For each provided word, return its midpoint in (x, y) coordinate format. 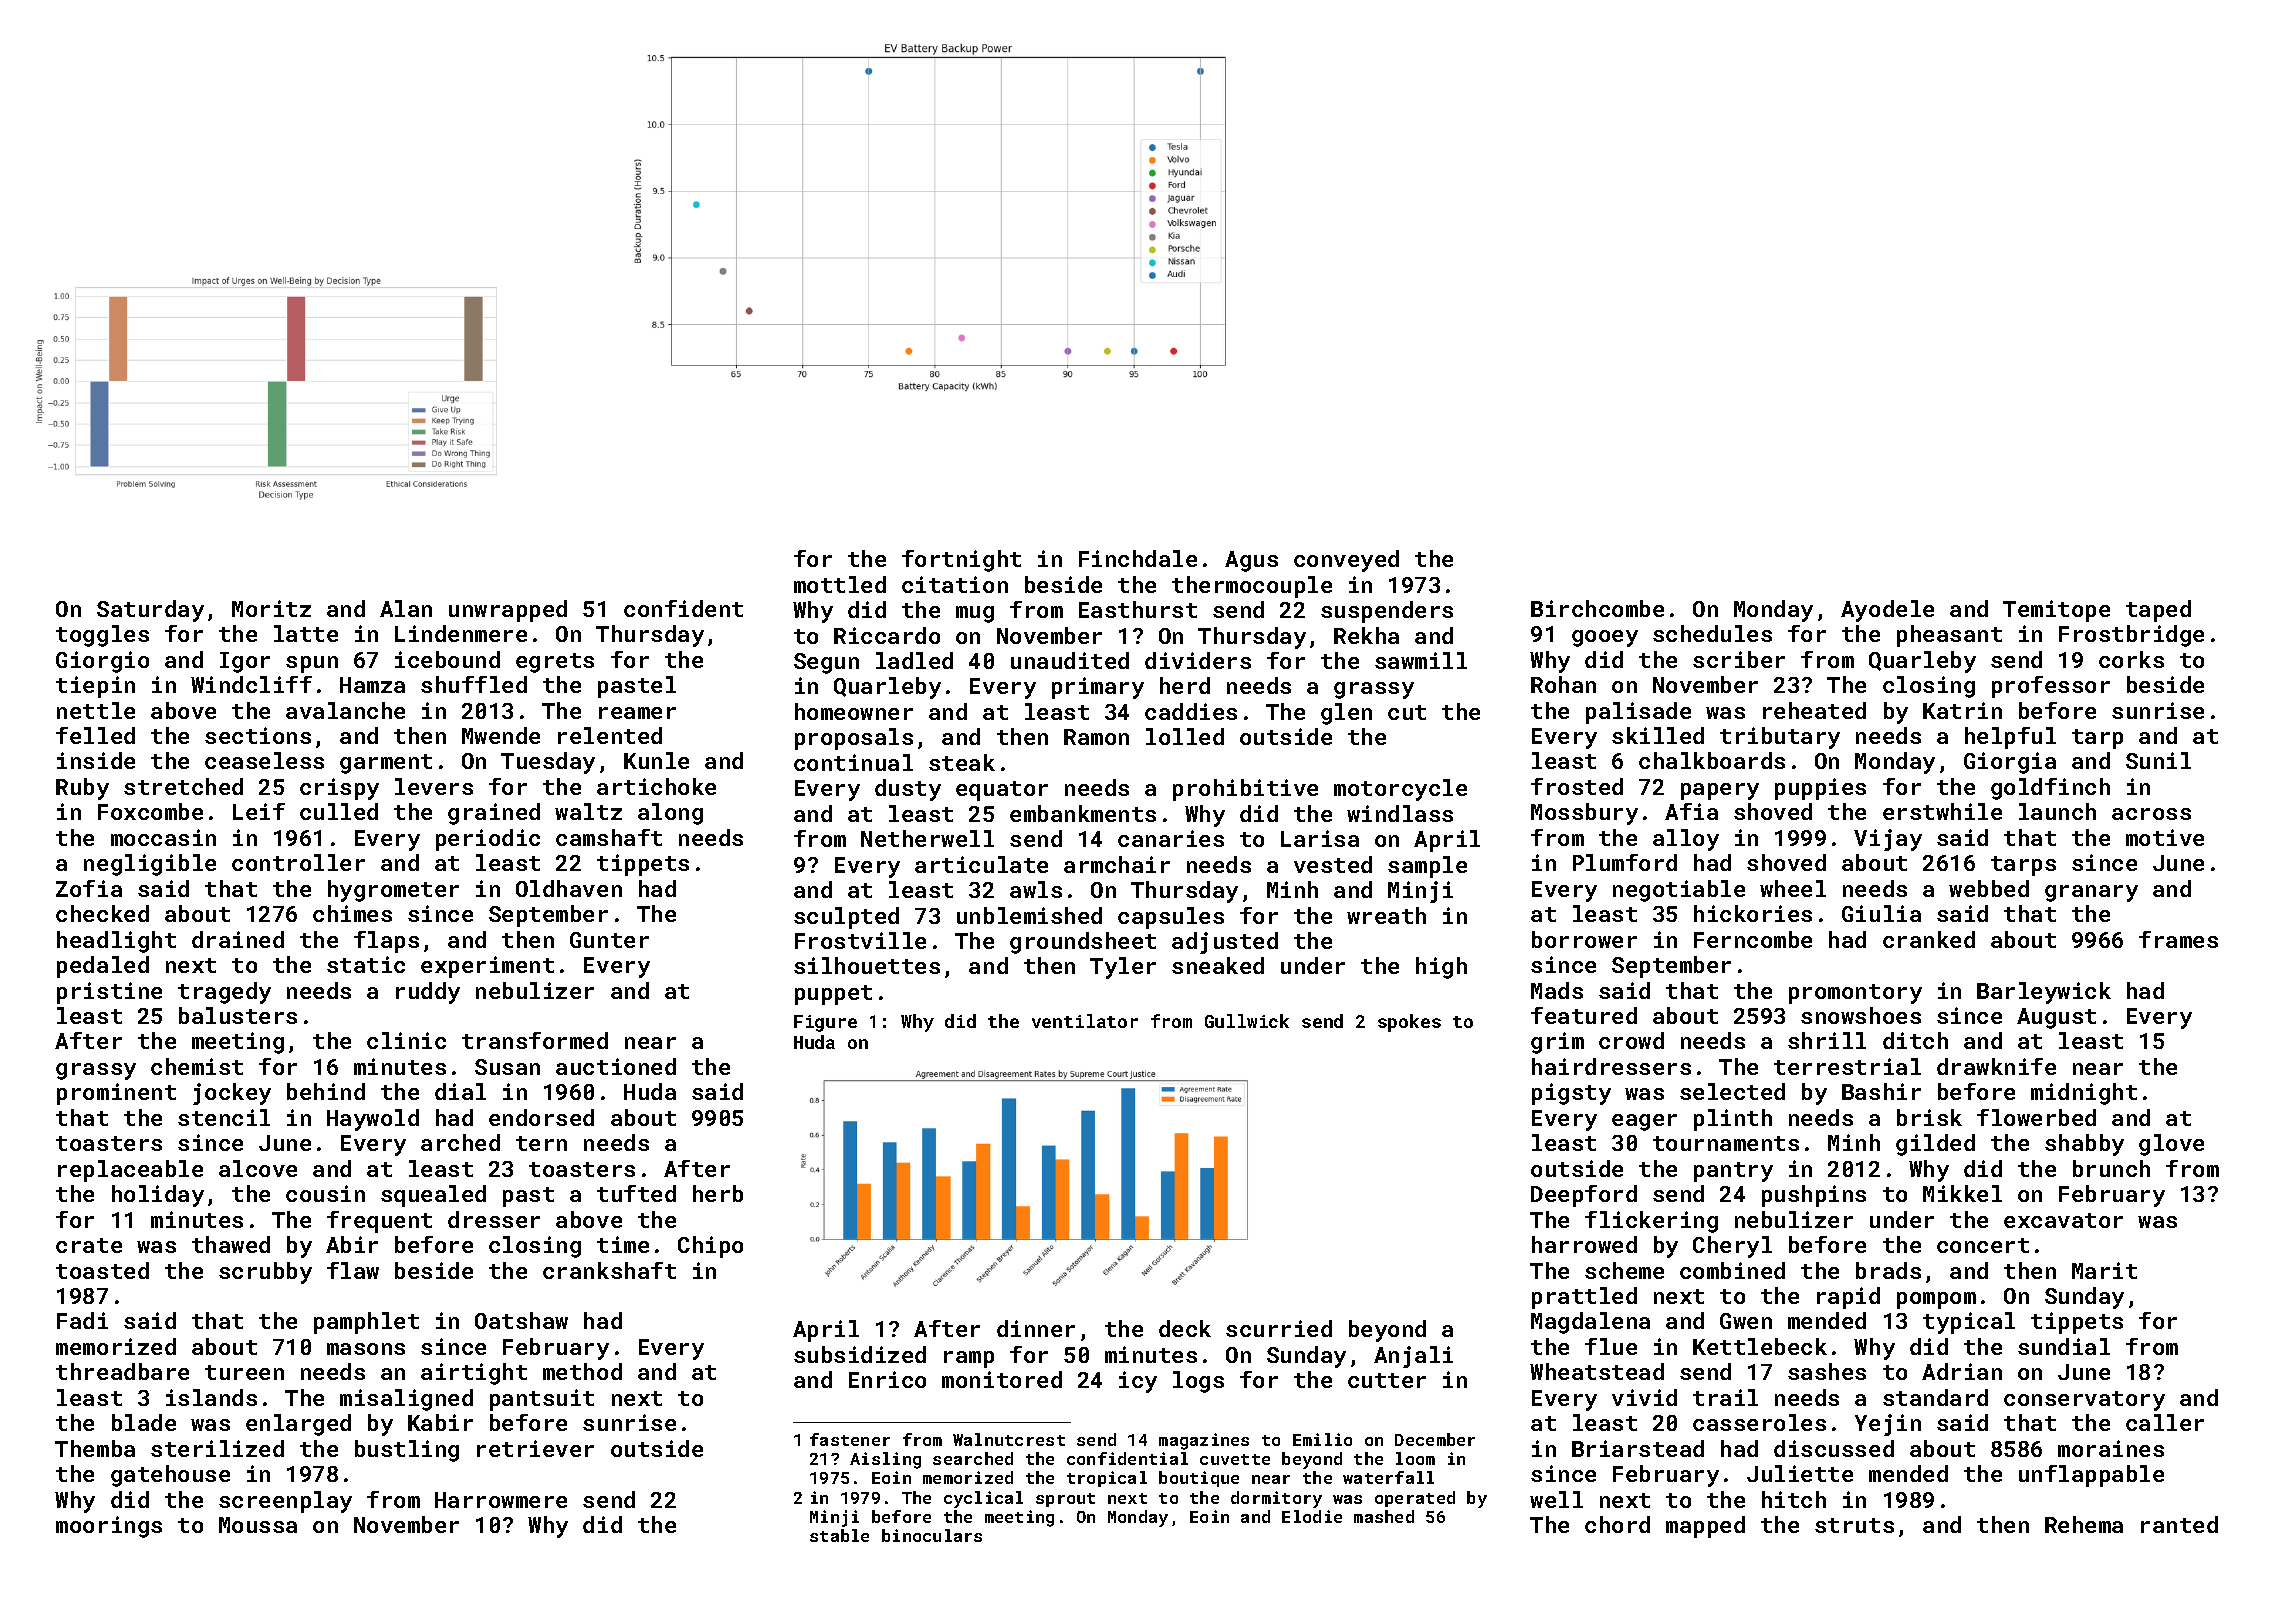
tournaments (1726, 1143)
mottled (840, 584)
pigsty (1571, 1094)
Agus (1251, 561)
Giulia (1881, 913)
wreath (1386, 915)
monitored (1002, 1379)
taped (2158, 611)
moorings (109, 1527)
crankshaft (609, 1270)
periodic (488, 840)
